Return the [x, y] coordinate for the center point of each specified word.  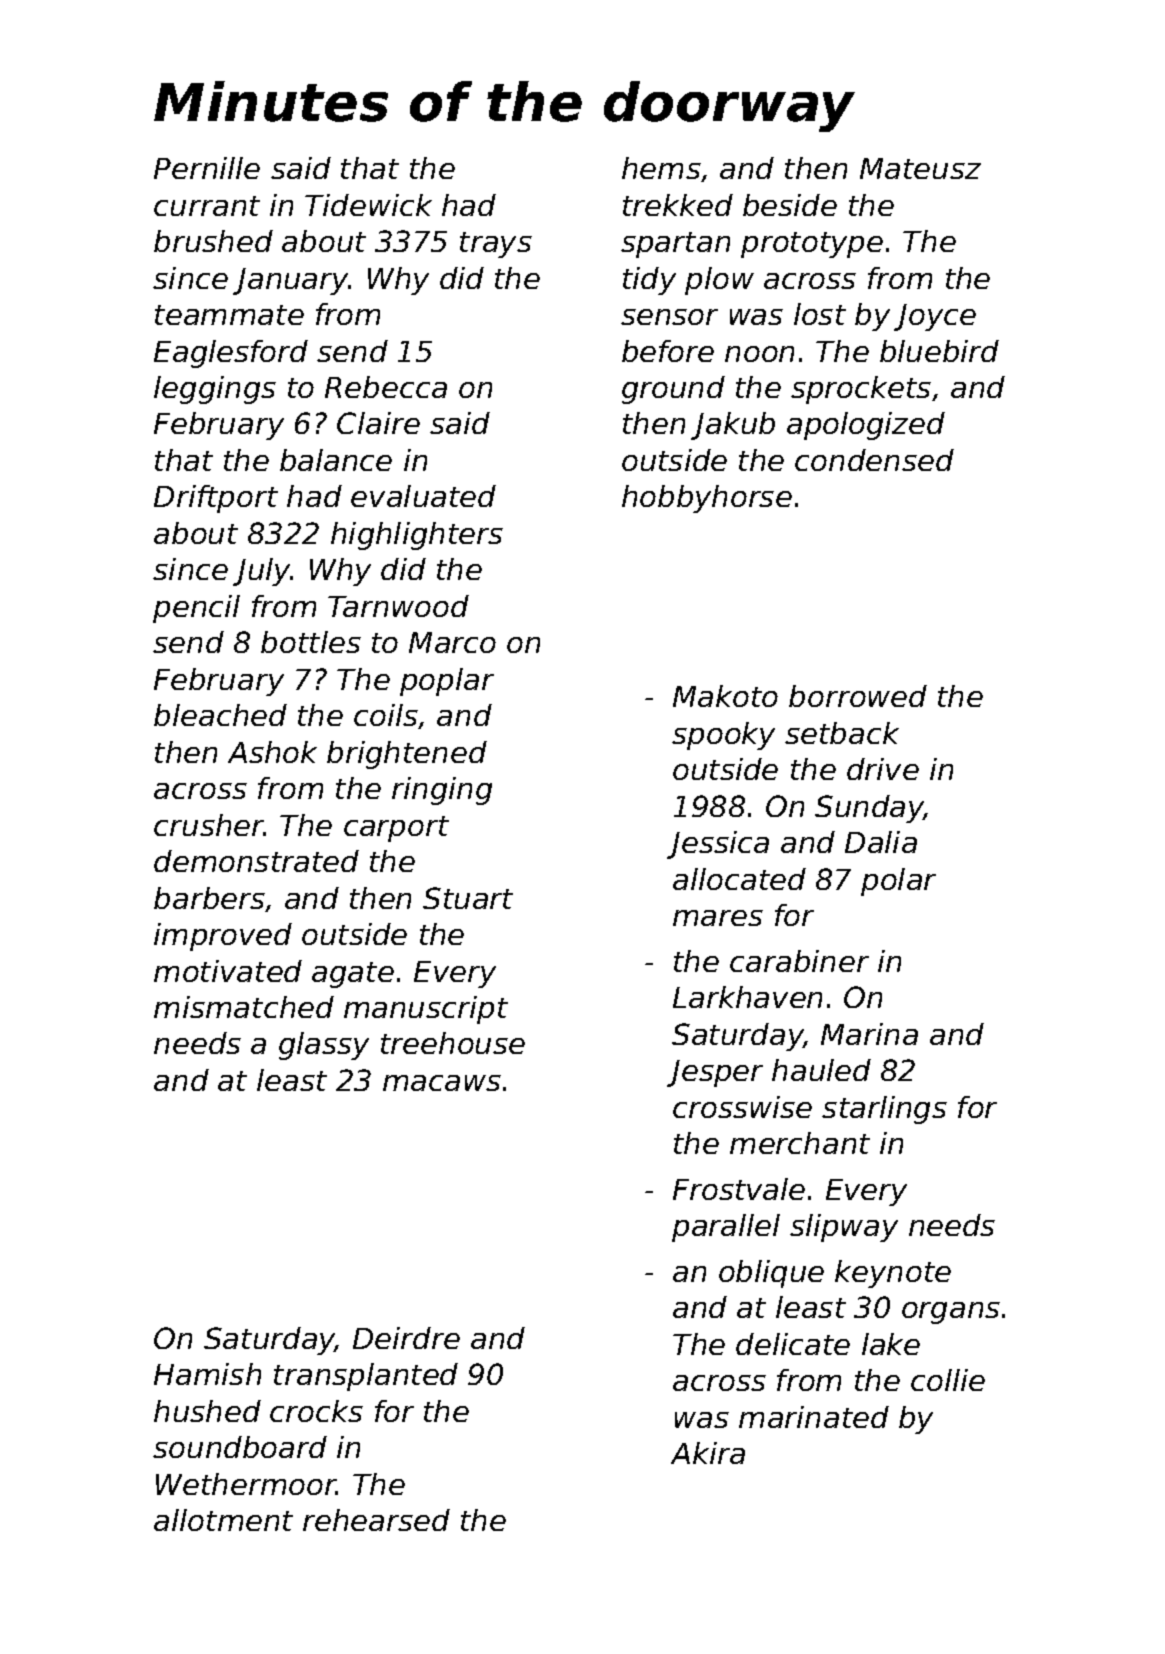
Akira [708, 1453]
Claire [378, 423]
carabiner [799, 961]
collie [948, 1380]
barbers [209, 898]
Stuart [468, 898]
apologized [866, 426]
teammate [229, 315]
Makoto [725, 696]
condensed [874, 460]
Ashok [272, 752]
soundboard [240, 1447]
